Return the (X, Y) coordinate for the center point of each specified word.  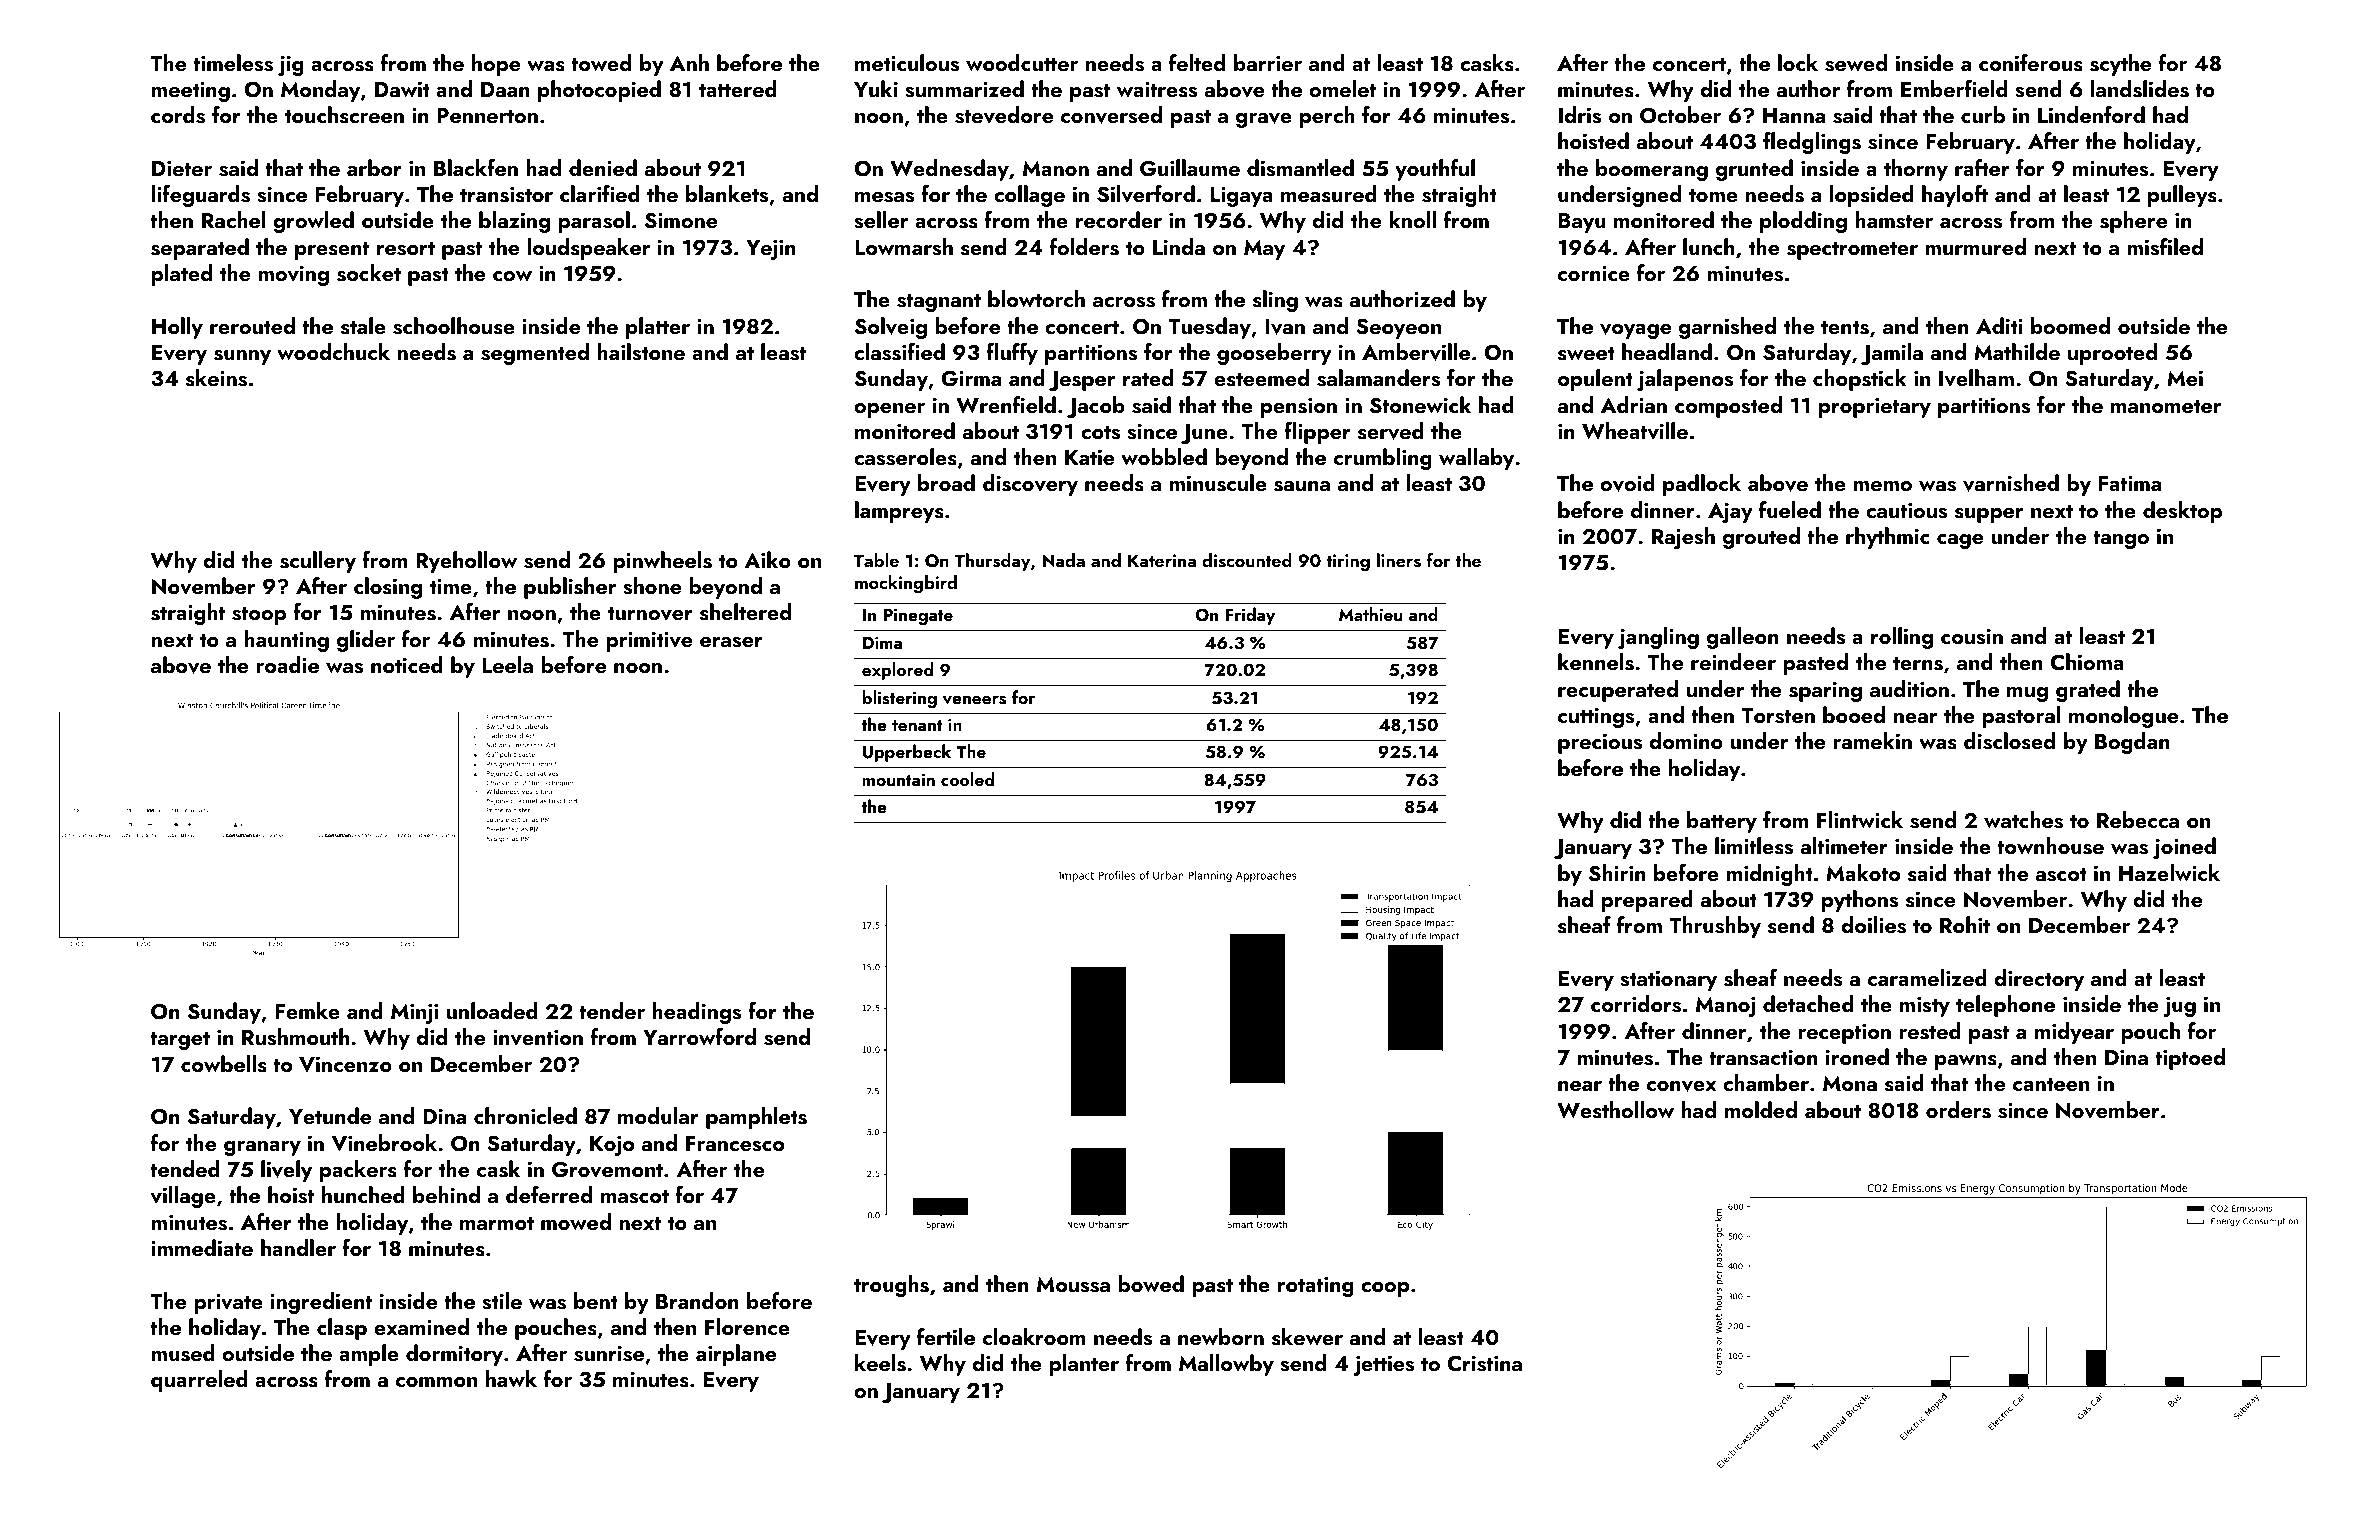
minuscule (1218, 483)
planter (1084, 1365)
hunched (363, 1194)
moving (293, 275)
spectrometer (1852, 250)
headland (1667, 351)
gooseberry (1274, 354)
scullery (318, 562)
